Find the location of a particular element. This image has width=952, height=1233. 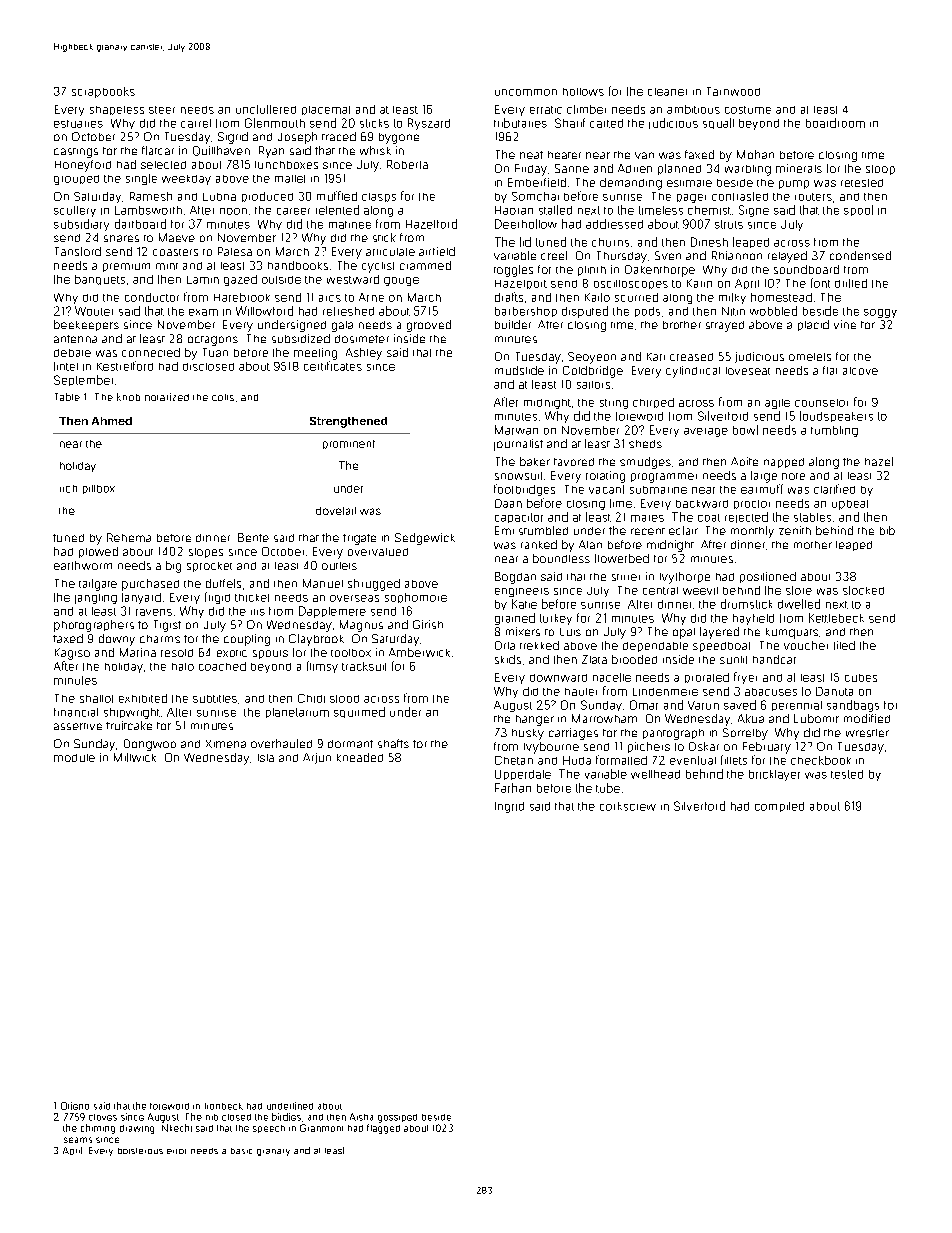

corkscrew is located at coordinates (628, 806).
